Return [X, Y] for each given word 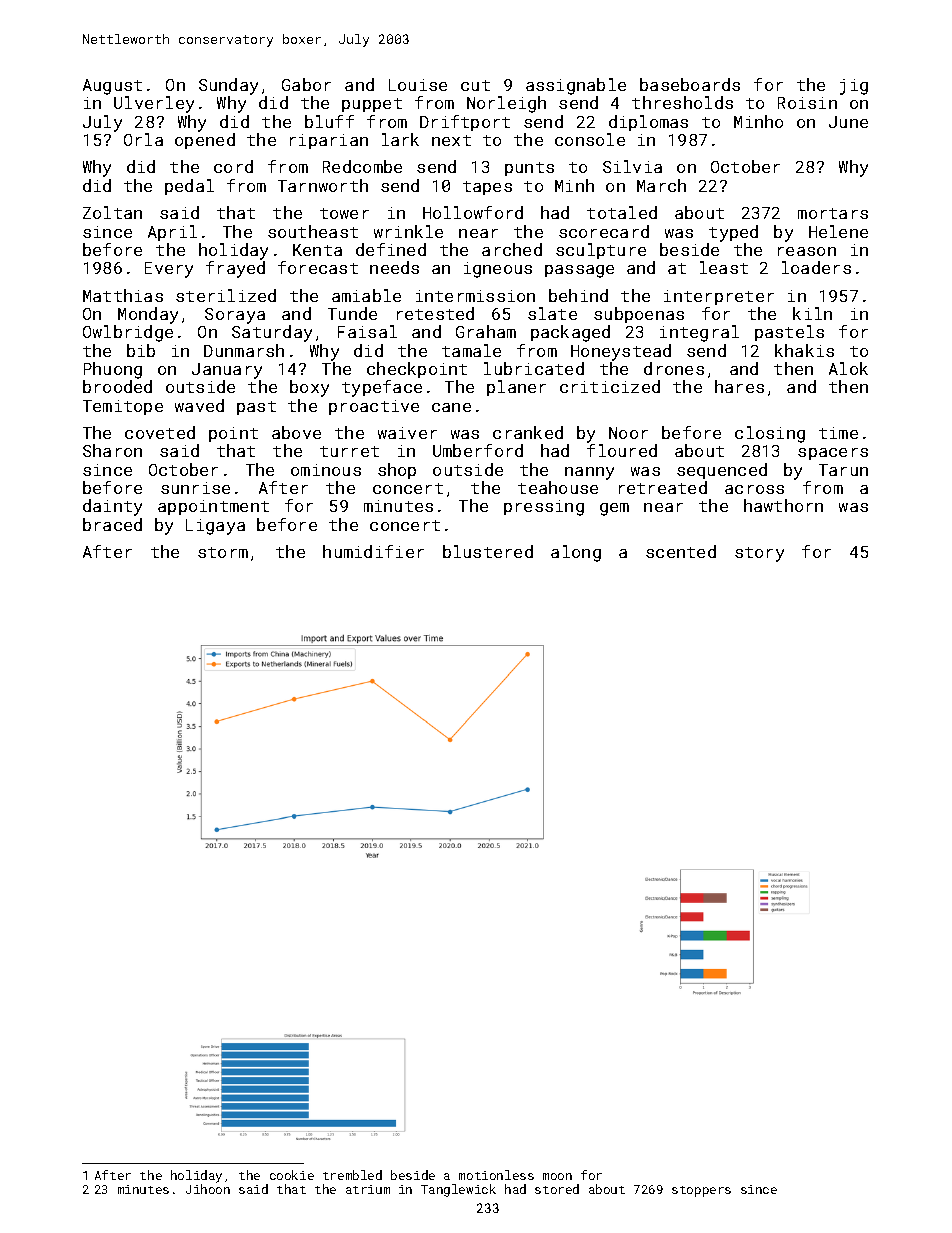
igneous [498, 270]
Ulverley [154, 104]
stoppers [701, 1191]
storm [223, 552]
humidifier [373, 551]
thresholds [682, 102]
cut [475, 85]
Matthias [123, 295]
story [759, 554]
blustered [488, 551]
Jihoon [208, 1189]
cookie [292, 1175]
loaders [816, 267]
